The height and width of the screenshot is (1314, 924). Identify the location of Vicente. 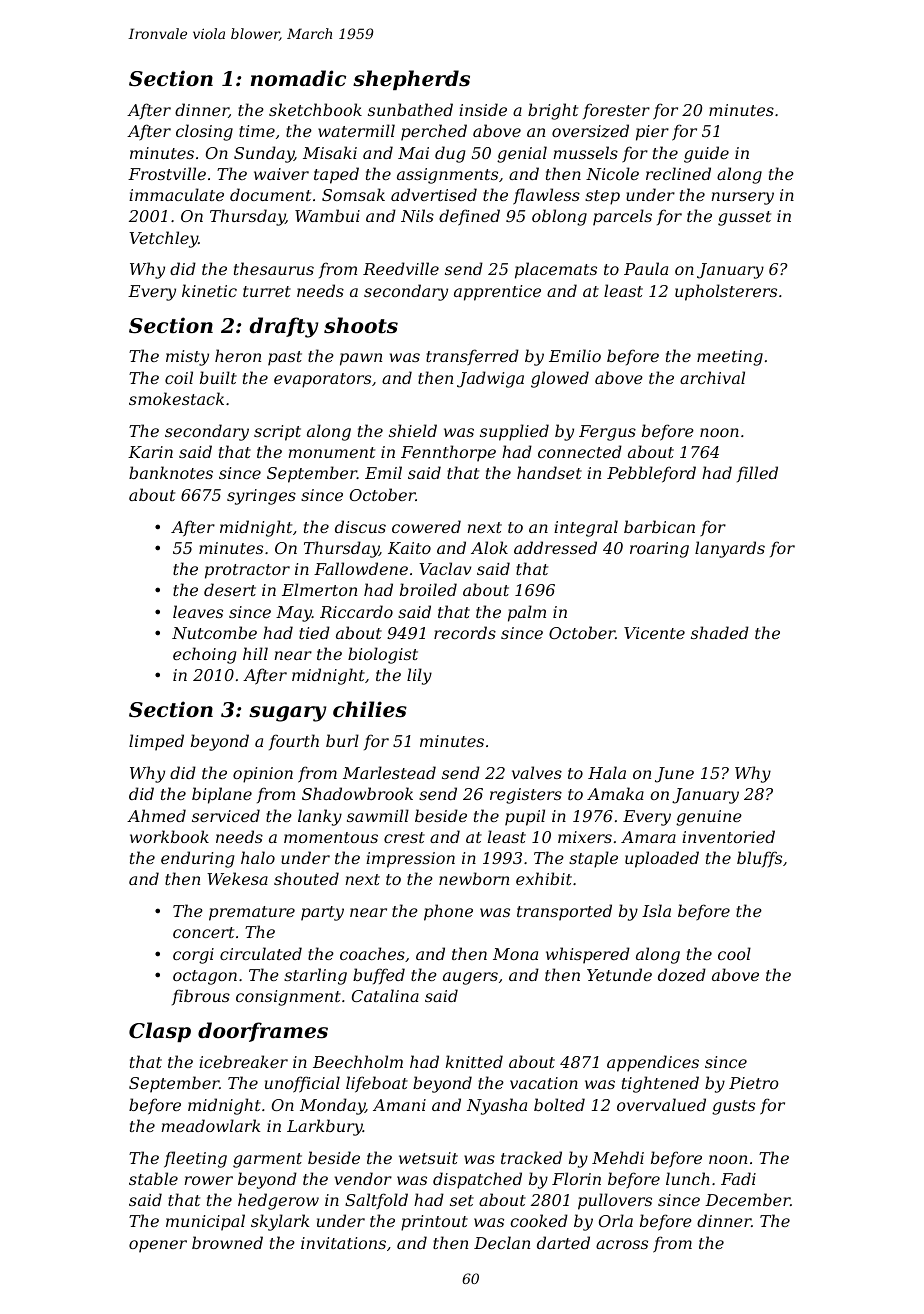
(654, 633).
